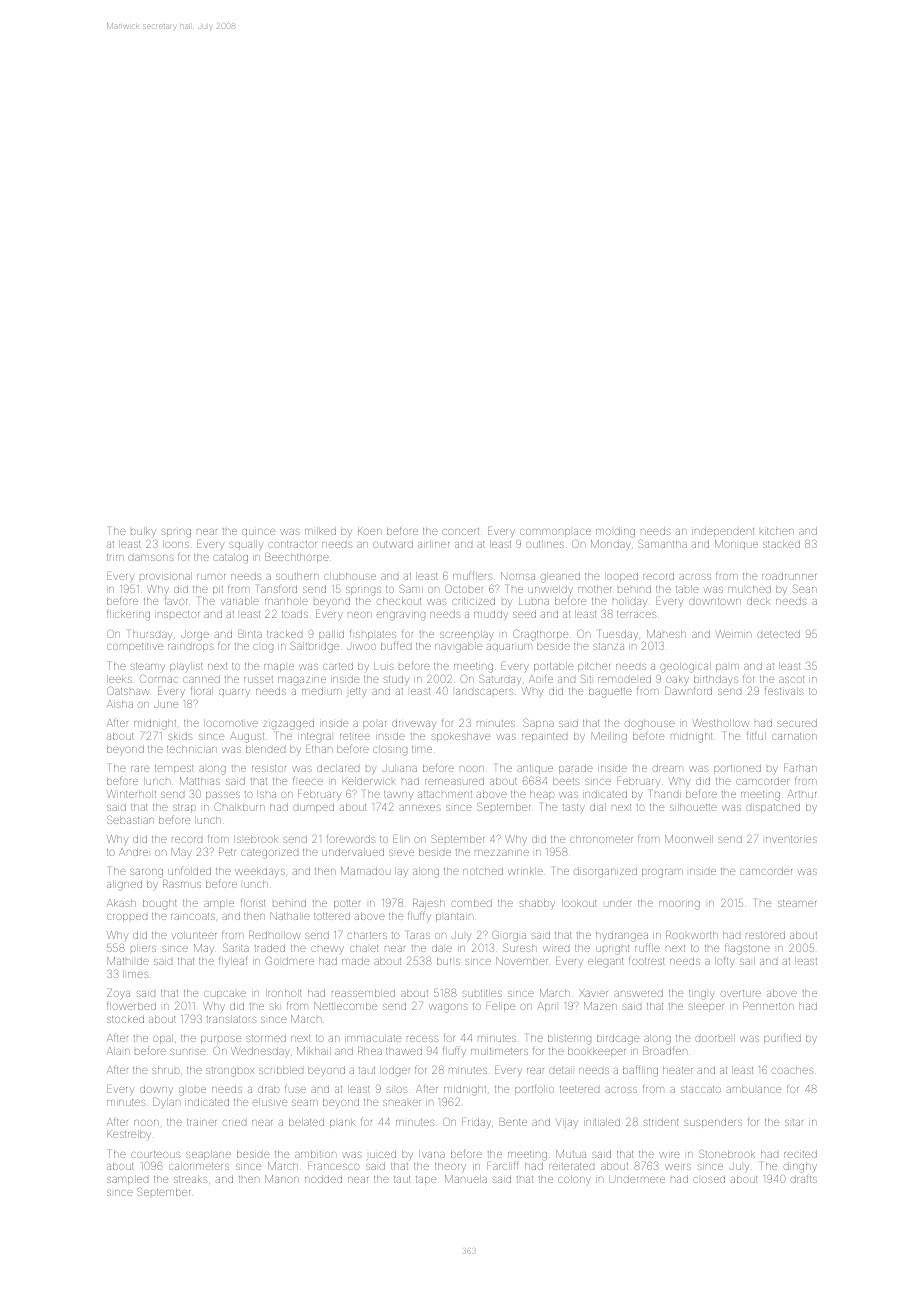  I want to click on plank, so click(342, 1123).
